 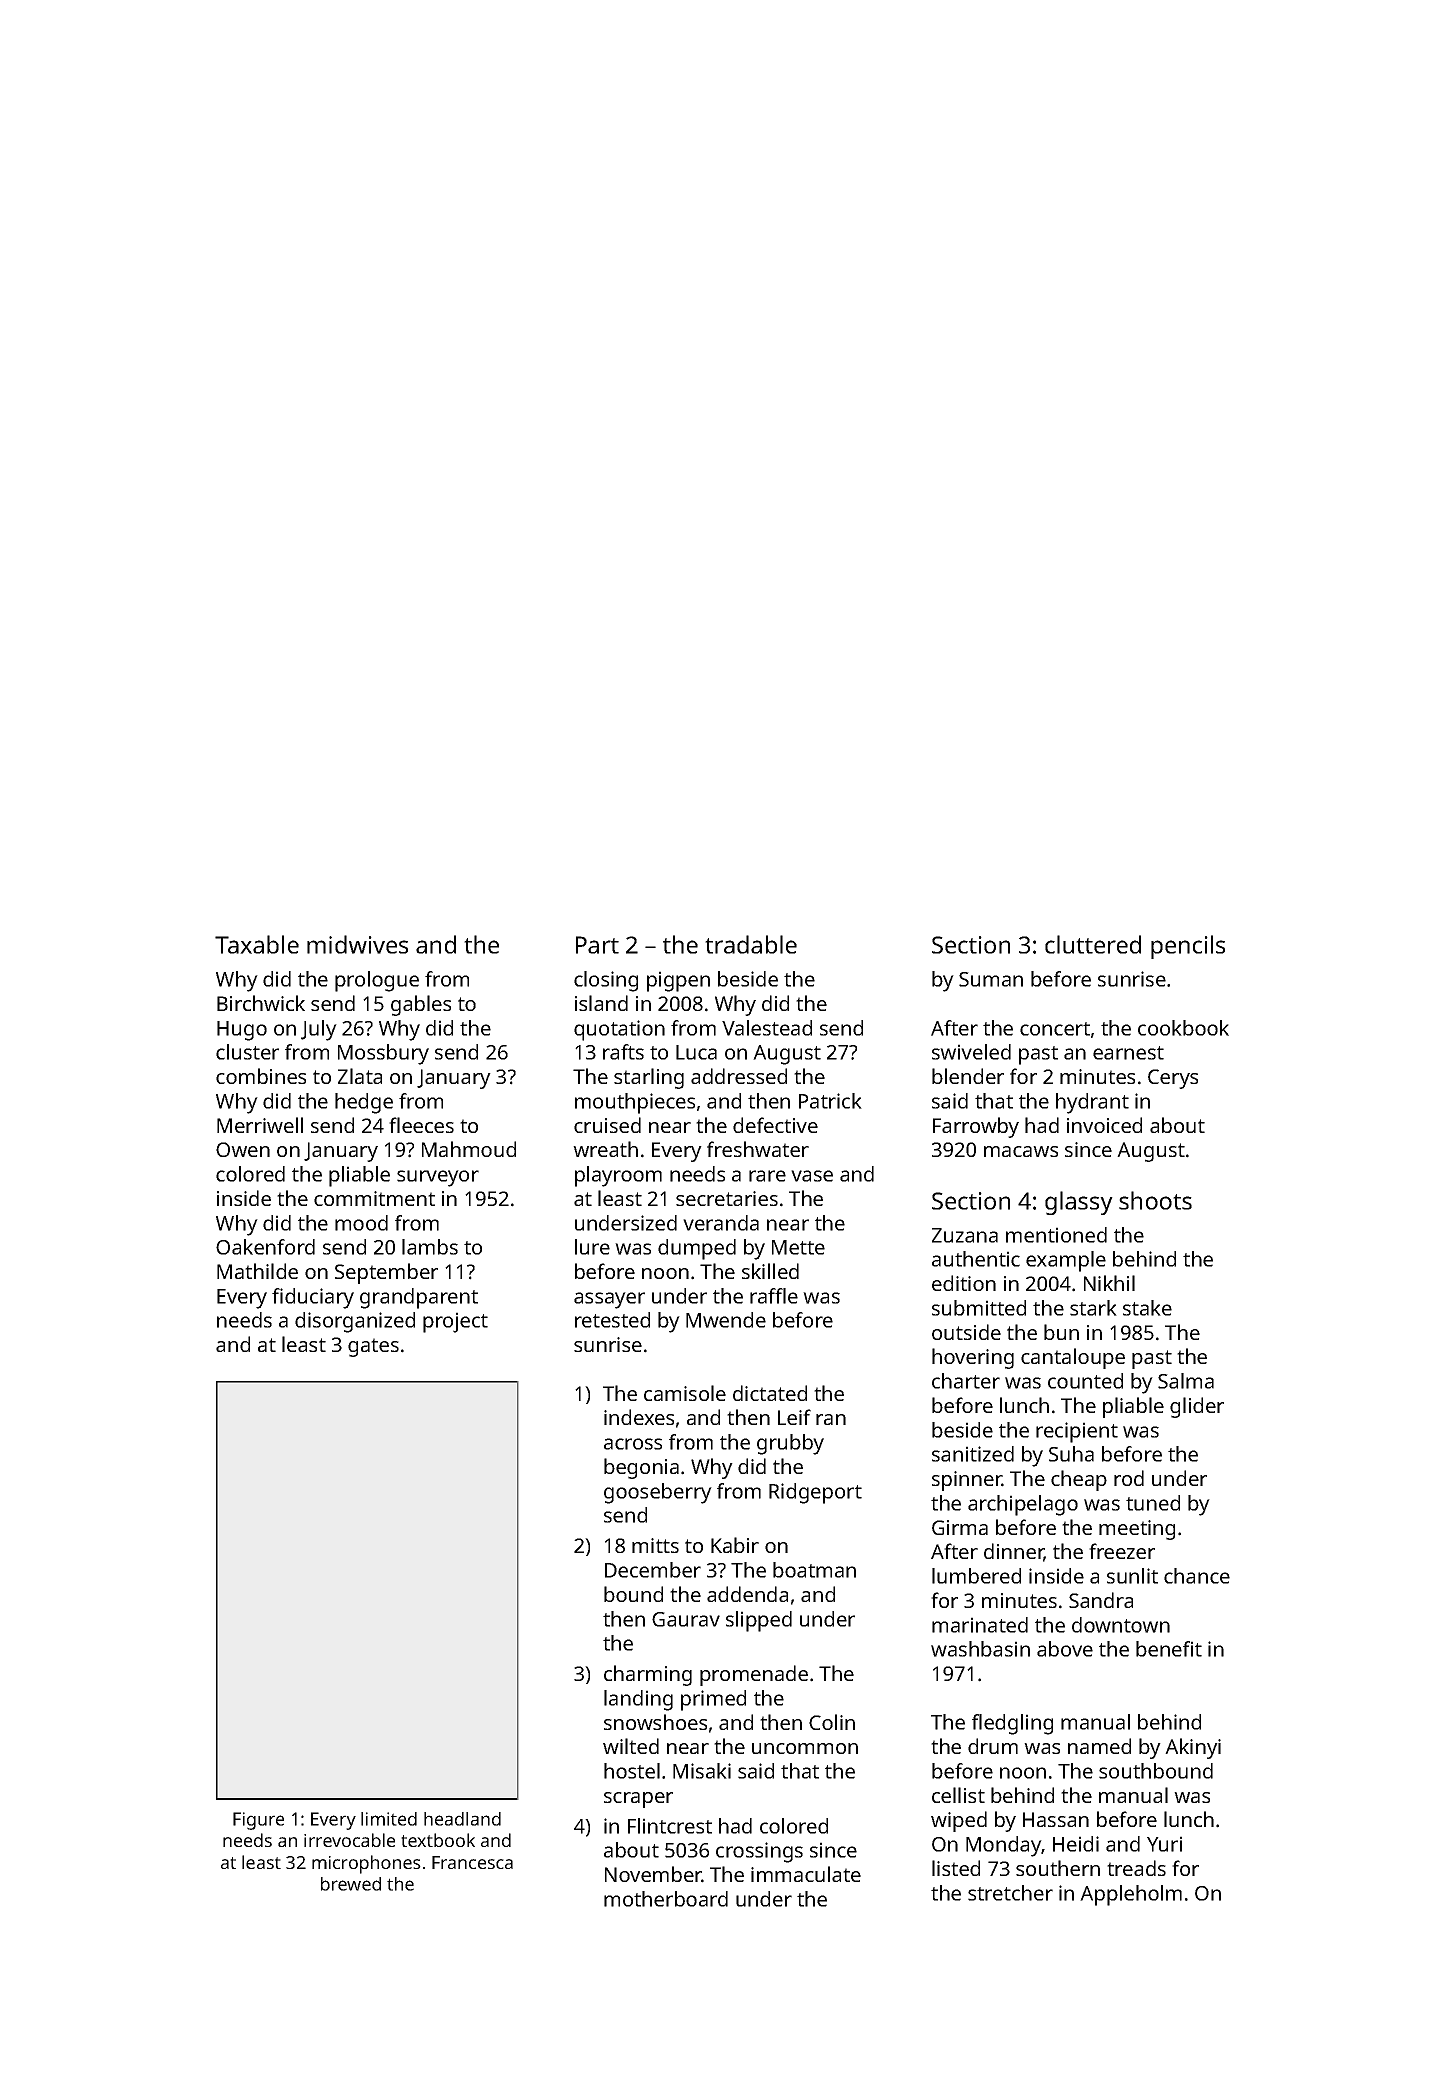 What do you see at coordinates (1077, 1432) in the screenshot?
I see `recipient` at bounding box center [1077, 1432].
